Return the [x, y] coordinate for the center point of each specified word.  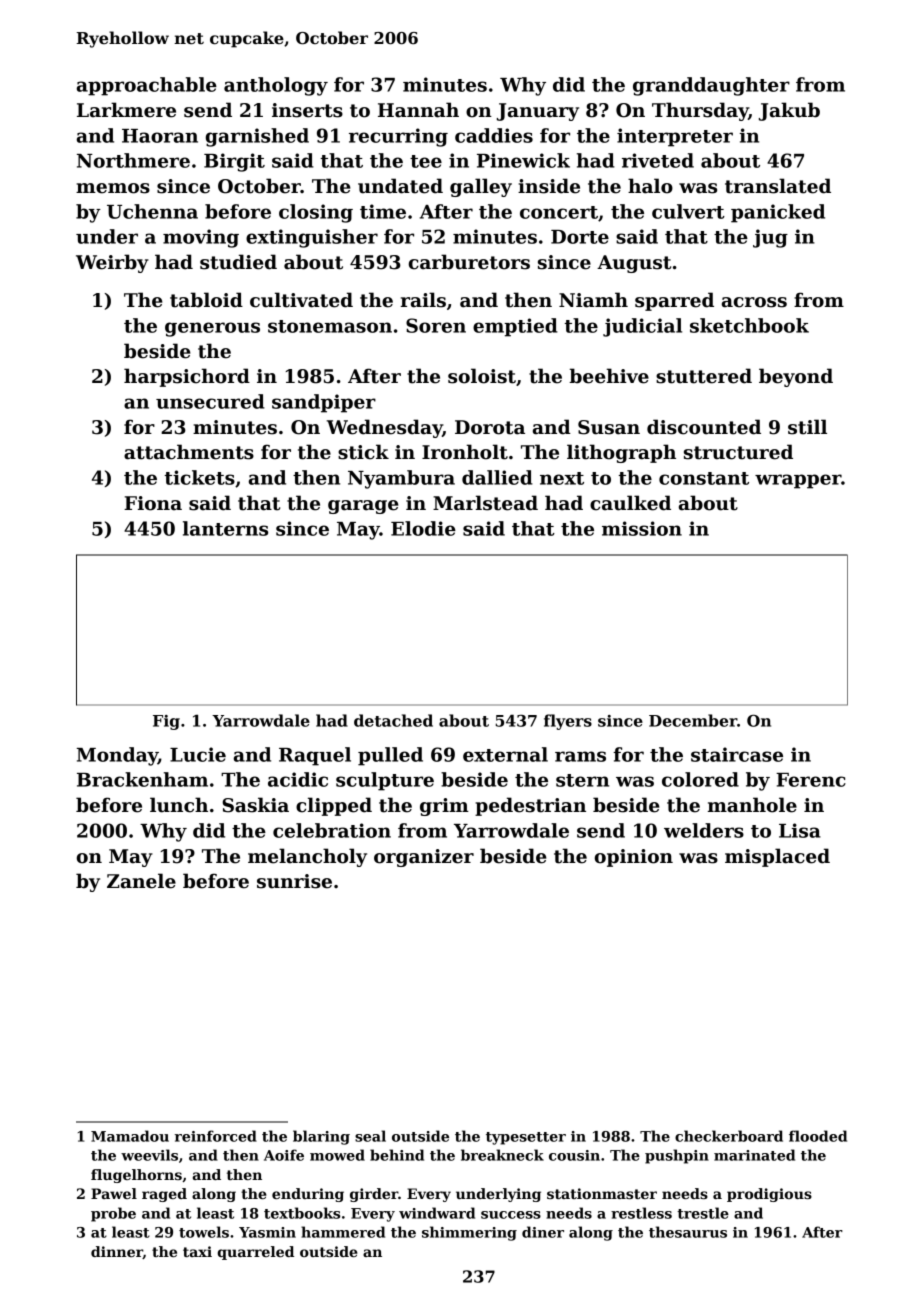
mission [642, 528]
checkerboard [729, 1136]
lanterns [225, 528]
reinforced [216, 1136]
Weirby [112, 263]
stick [363, 452]
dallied [497, 477]
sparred [674, 301]
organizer [424, 858]
